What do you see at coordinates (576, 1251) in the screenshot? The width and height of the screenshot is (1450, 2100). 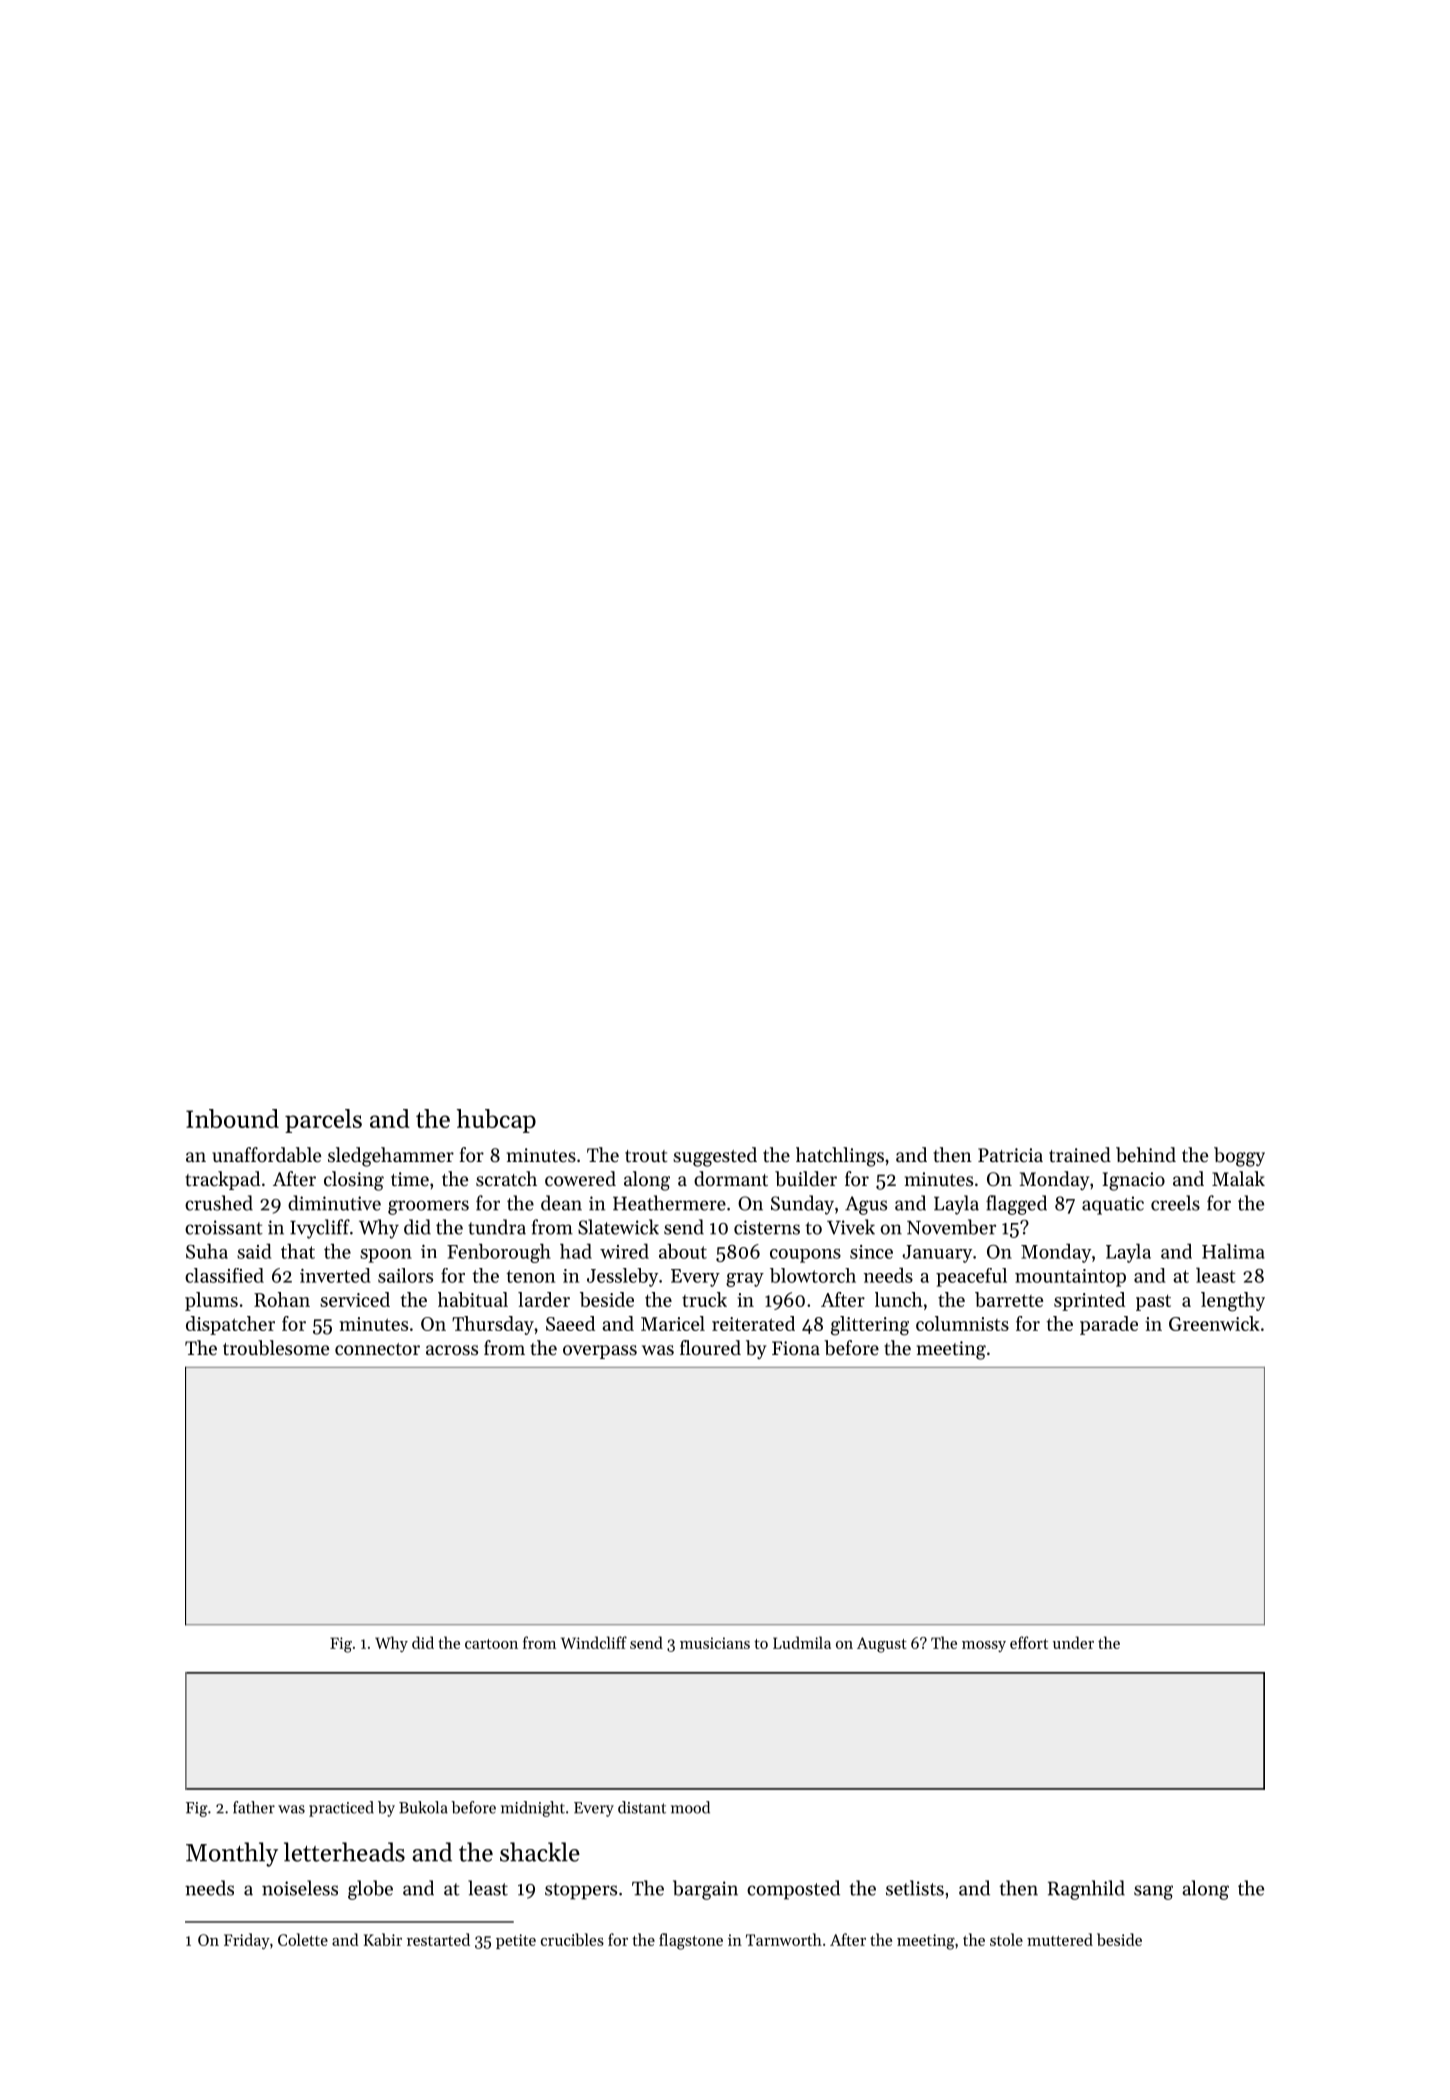 I see `had` at bounding box center [576, 1251].
